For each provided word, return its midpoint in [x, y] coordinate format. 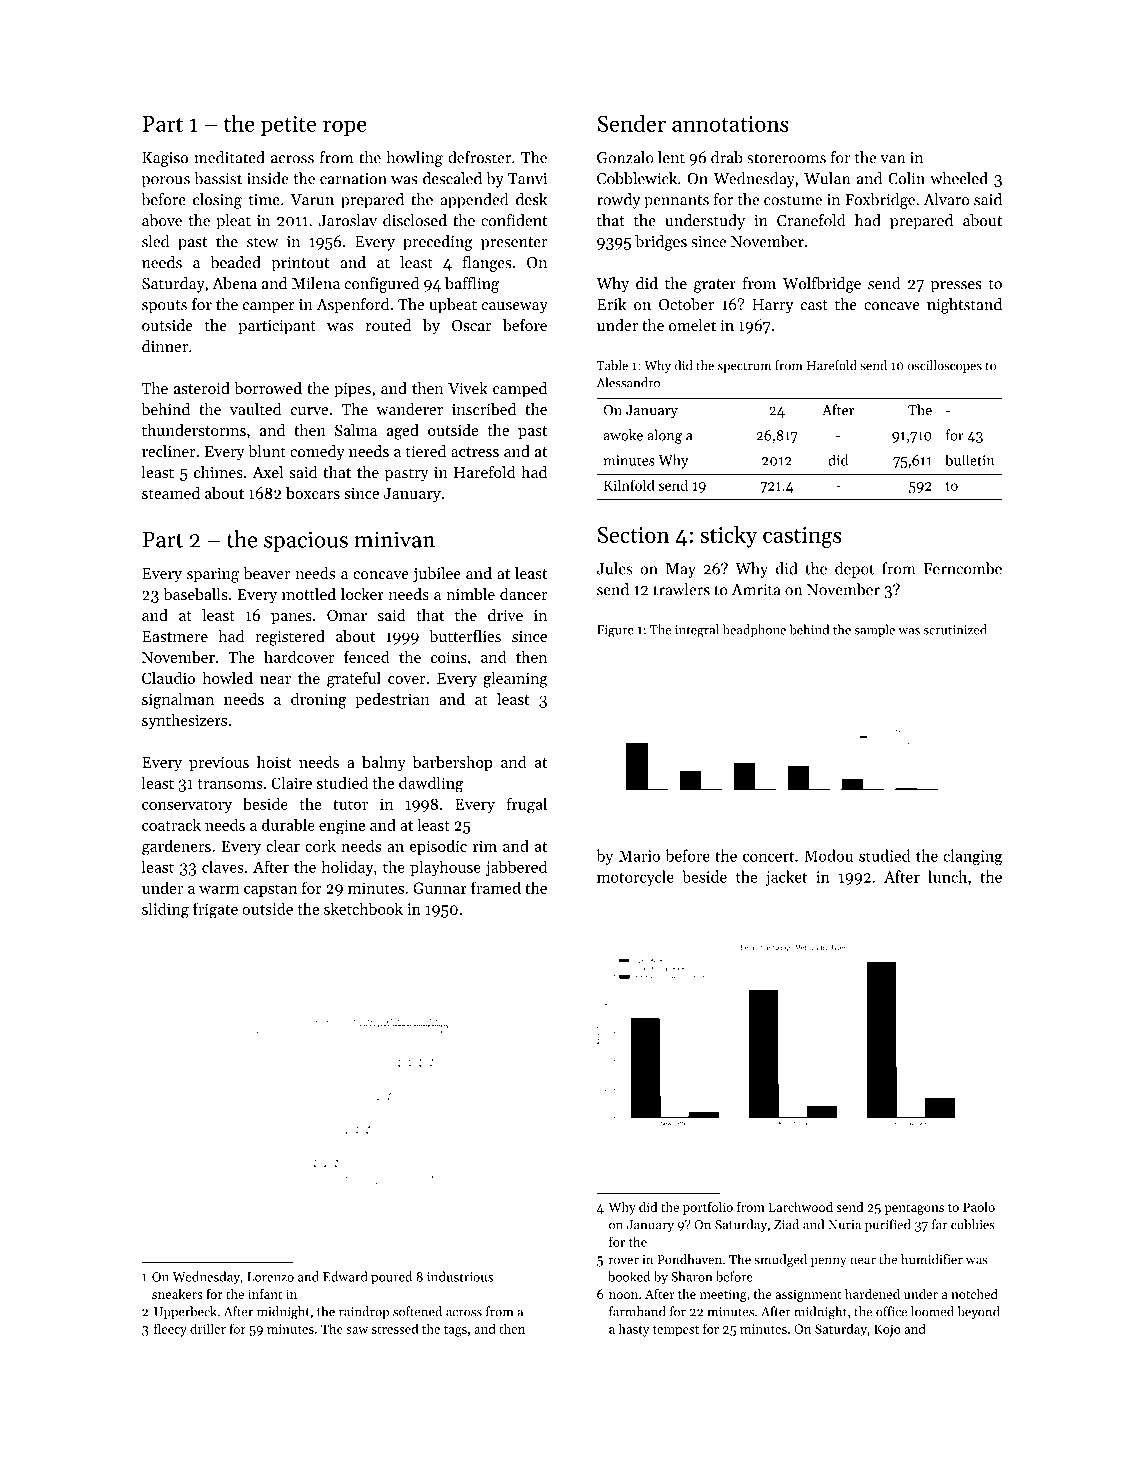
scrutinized [955, 629]
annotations [730, 124]
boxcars [313, 493]
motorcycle [635, 878]
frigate [215, 910]
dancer [523, 594]
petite [288, 126]
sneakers [177, 1294]
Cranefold [811, 220]
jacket [786, 878]
